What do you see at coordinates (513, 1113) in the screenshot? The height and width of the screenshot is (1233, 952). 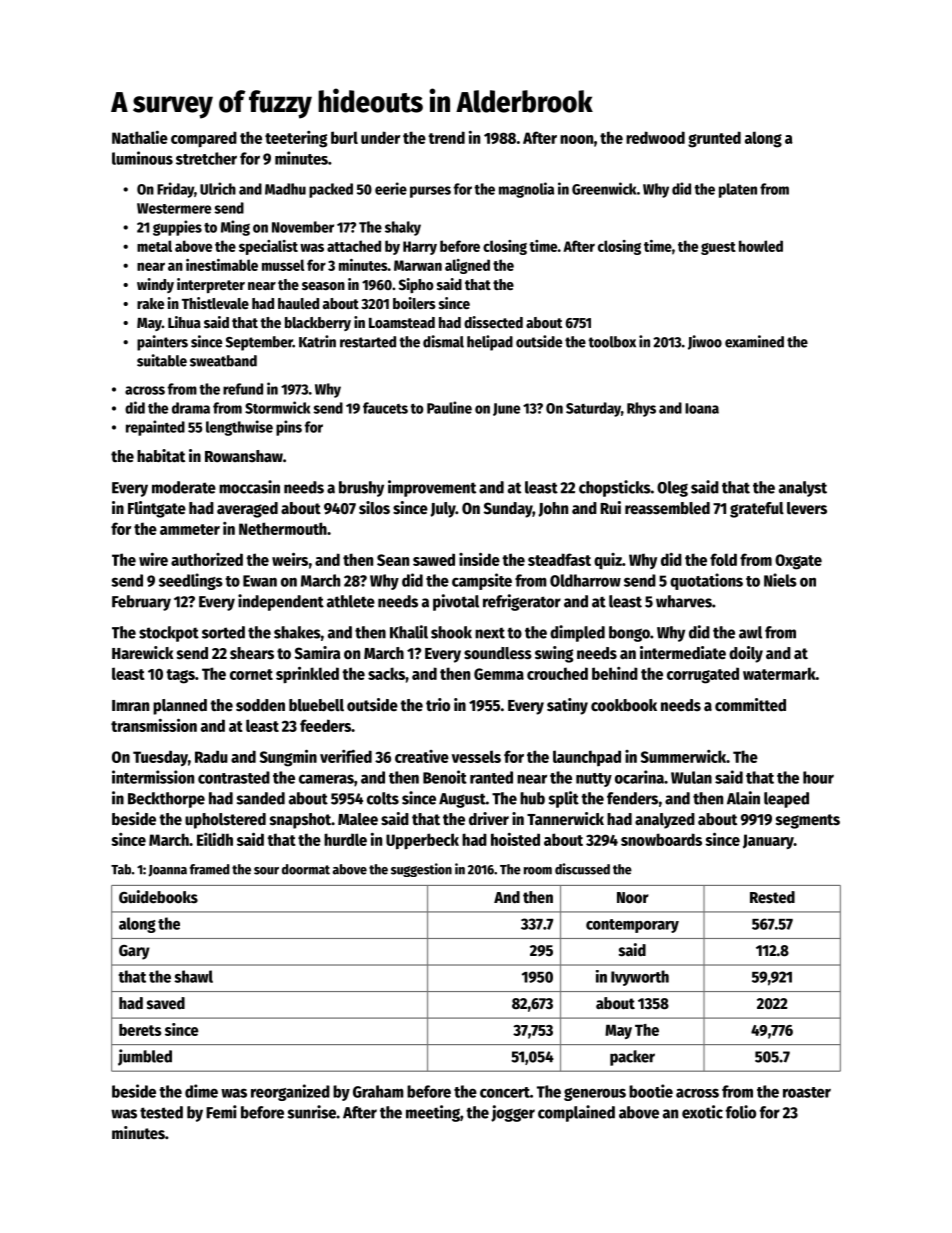 I see `jogger` at bounding box center [513, 1113].
